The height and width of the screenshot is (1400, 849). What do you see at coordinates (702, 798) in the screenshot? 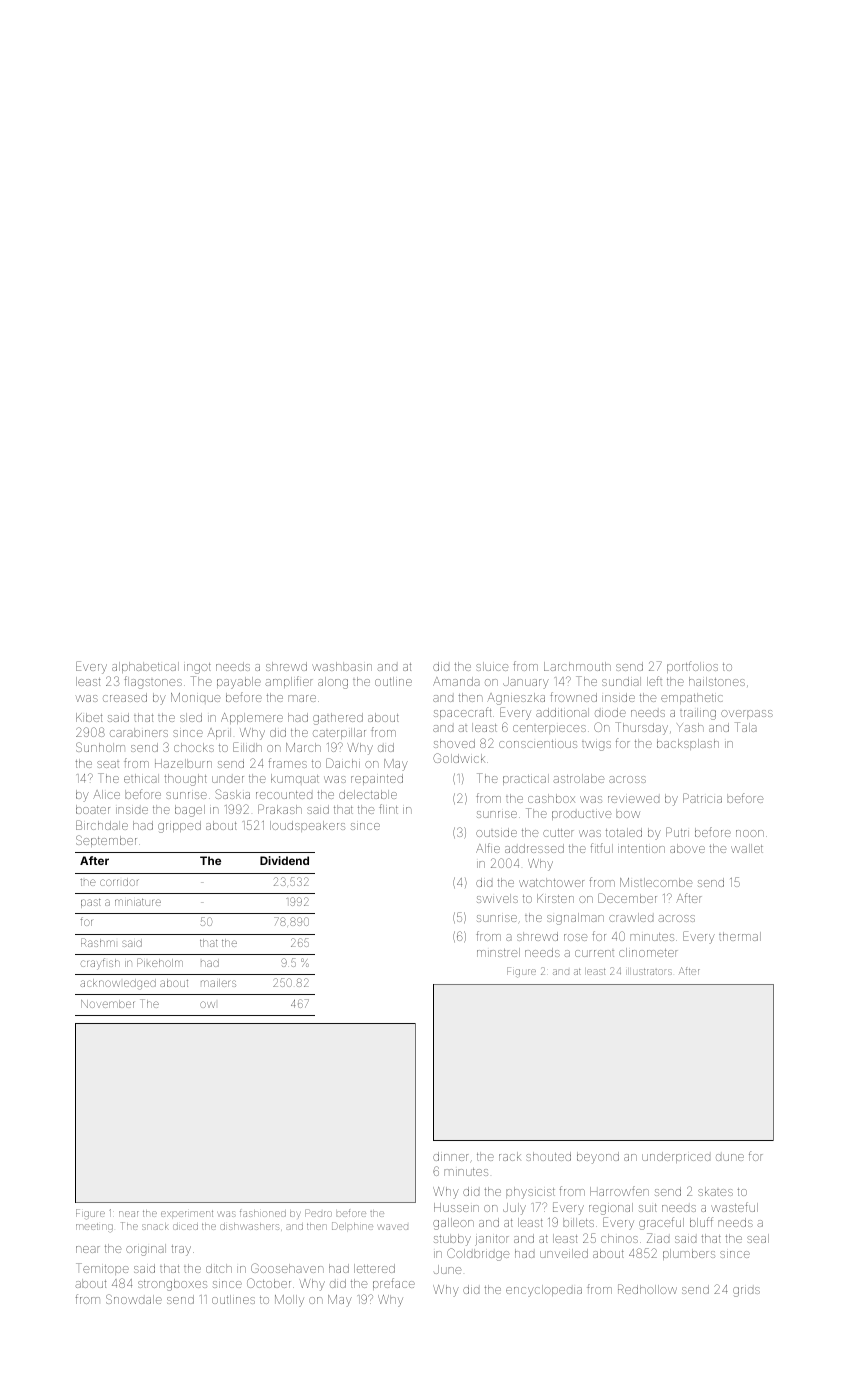
I see `Patricia` at bounding box center [702, 798].
